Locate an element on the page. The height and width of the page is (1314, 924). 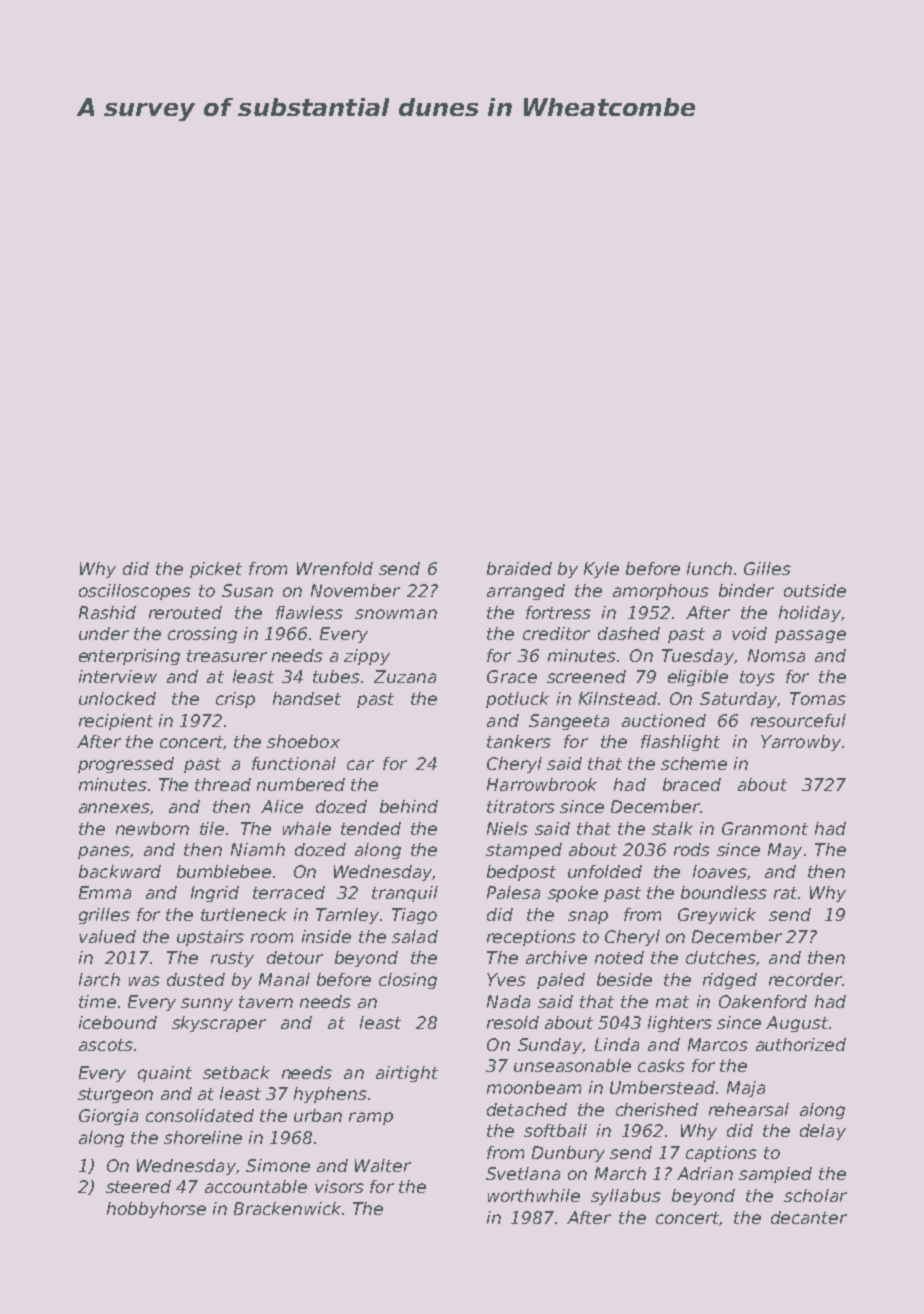
zippy is located at coordinates (367, 657).
